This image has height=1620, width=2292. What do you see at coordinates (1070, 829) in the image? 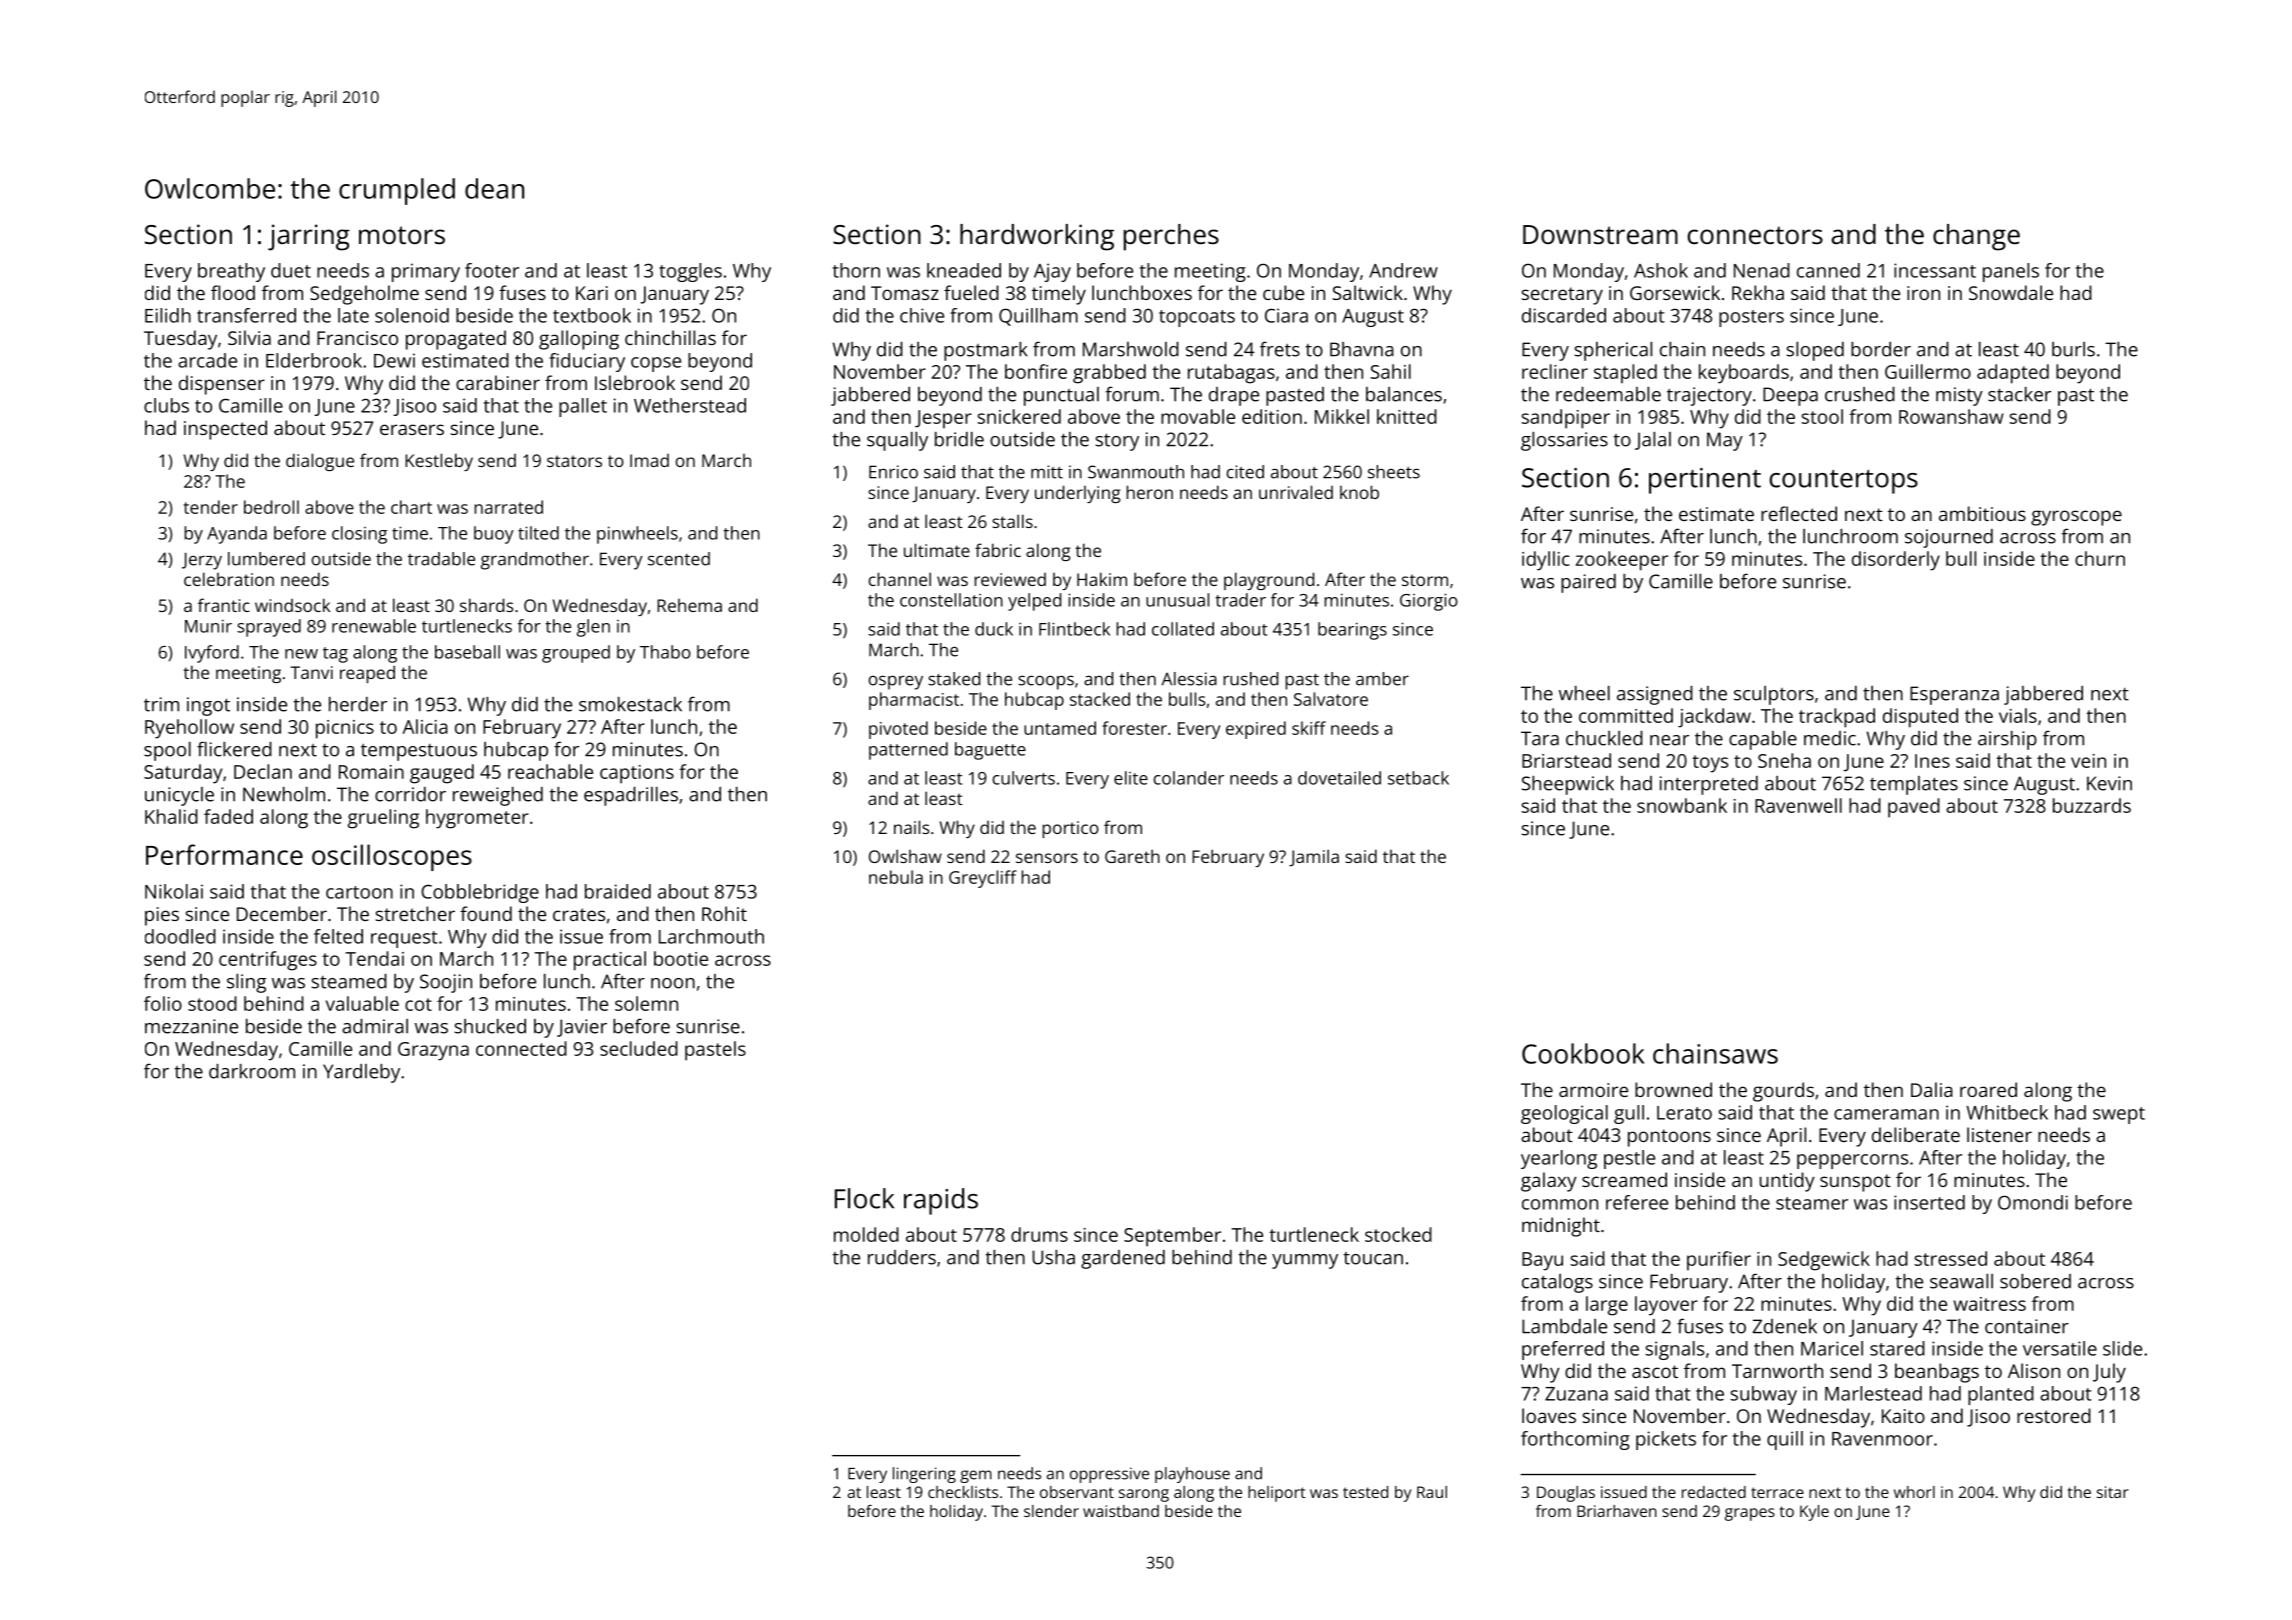
I see `portico` at bounding box center [1070, 829].
